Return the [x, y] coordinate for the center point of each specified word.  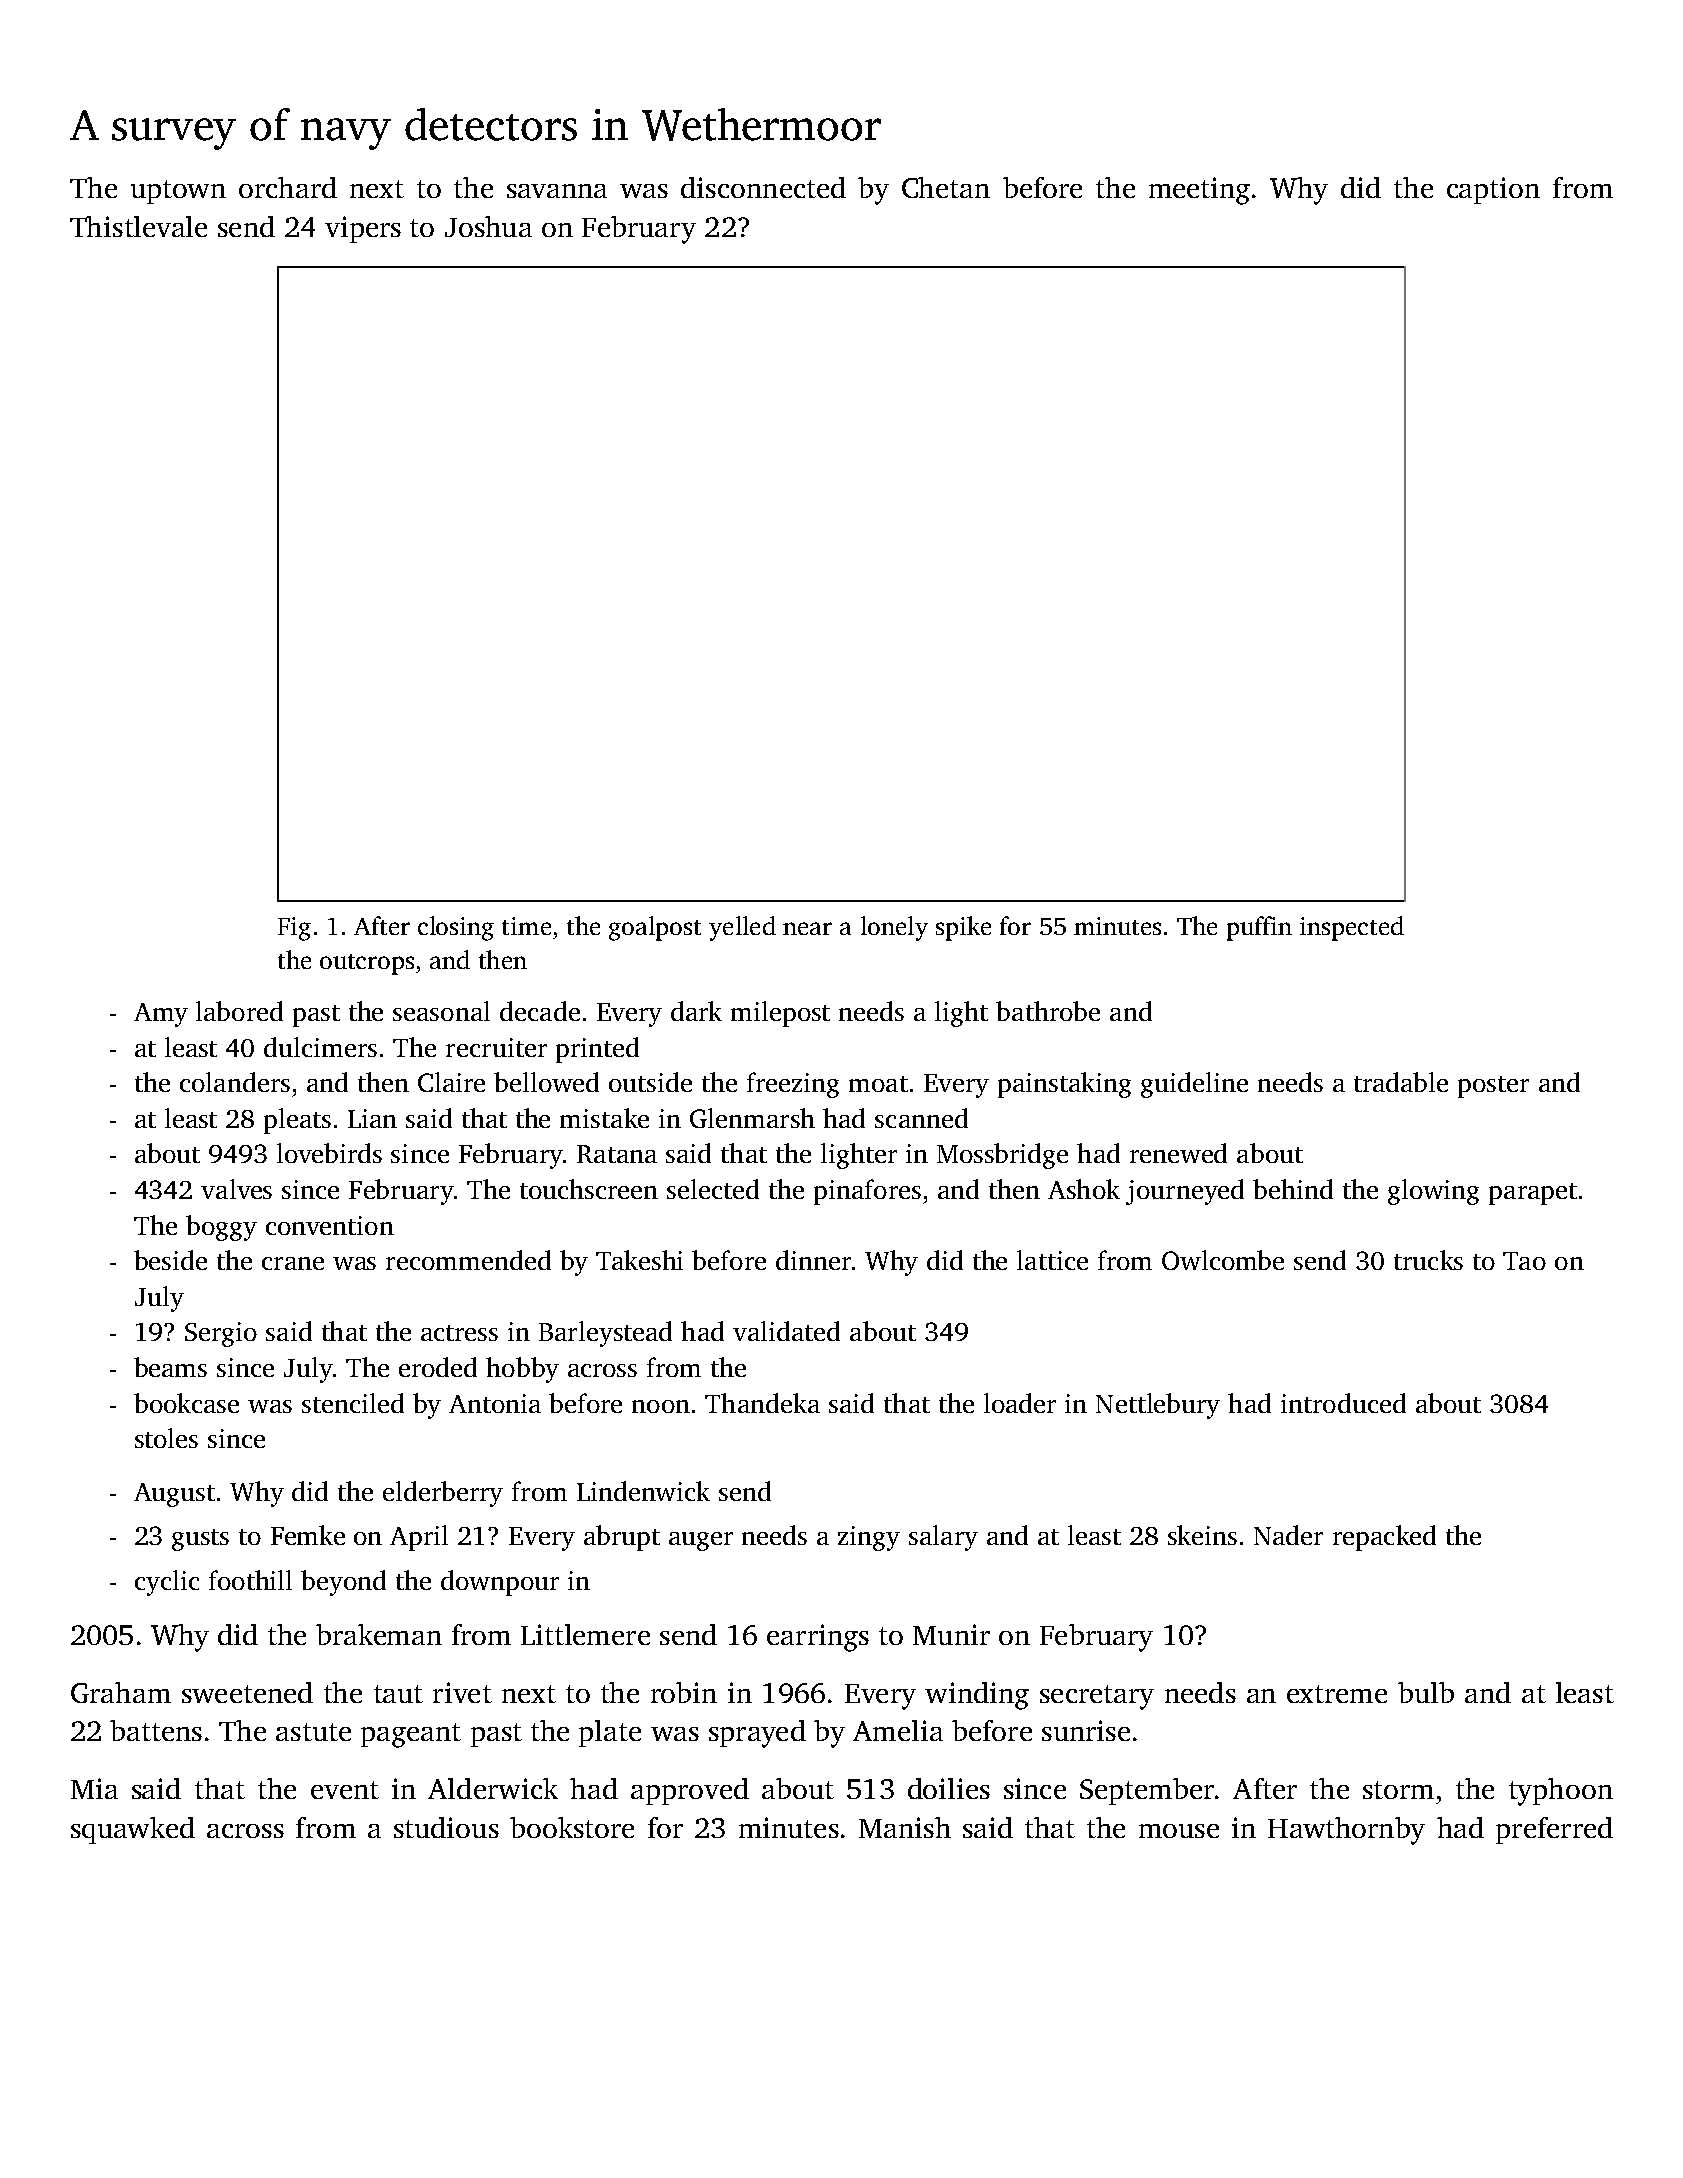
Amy [161, 1015]
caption [1493, 190]
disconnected [763, 187]
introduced [1343, 1403]
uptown [178, 192]
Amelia [898, 1730]
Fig [294, 929]
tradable [1401, 1082]
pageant [411, 1735]
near [807, 928]
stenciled [353, 1403]
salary [943, 1538]
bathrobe [1048, 1011]
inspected [1352, 928]
